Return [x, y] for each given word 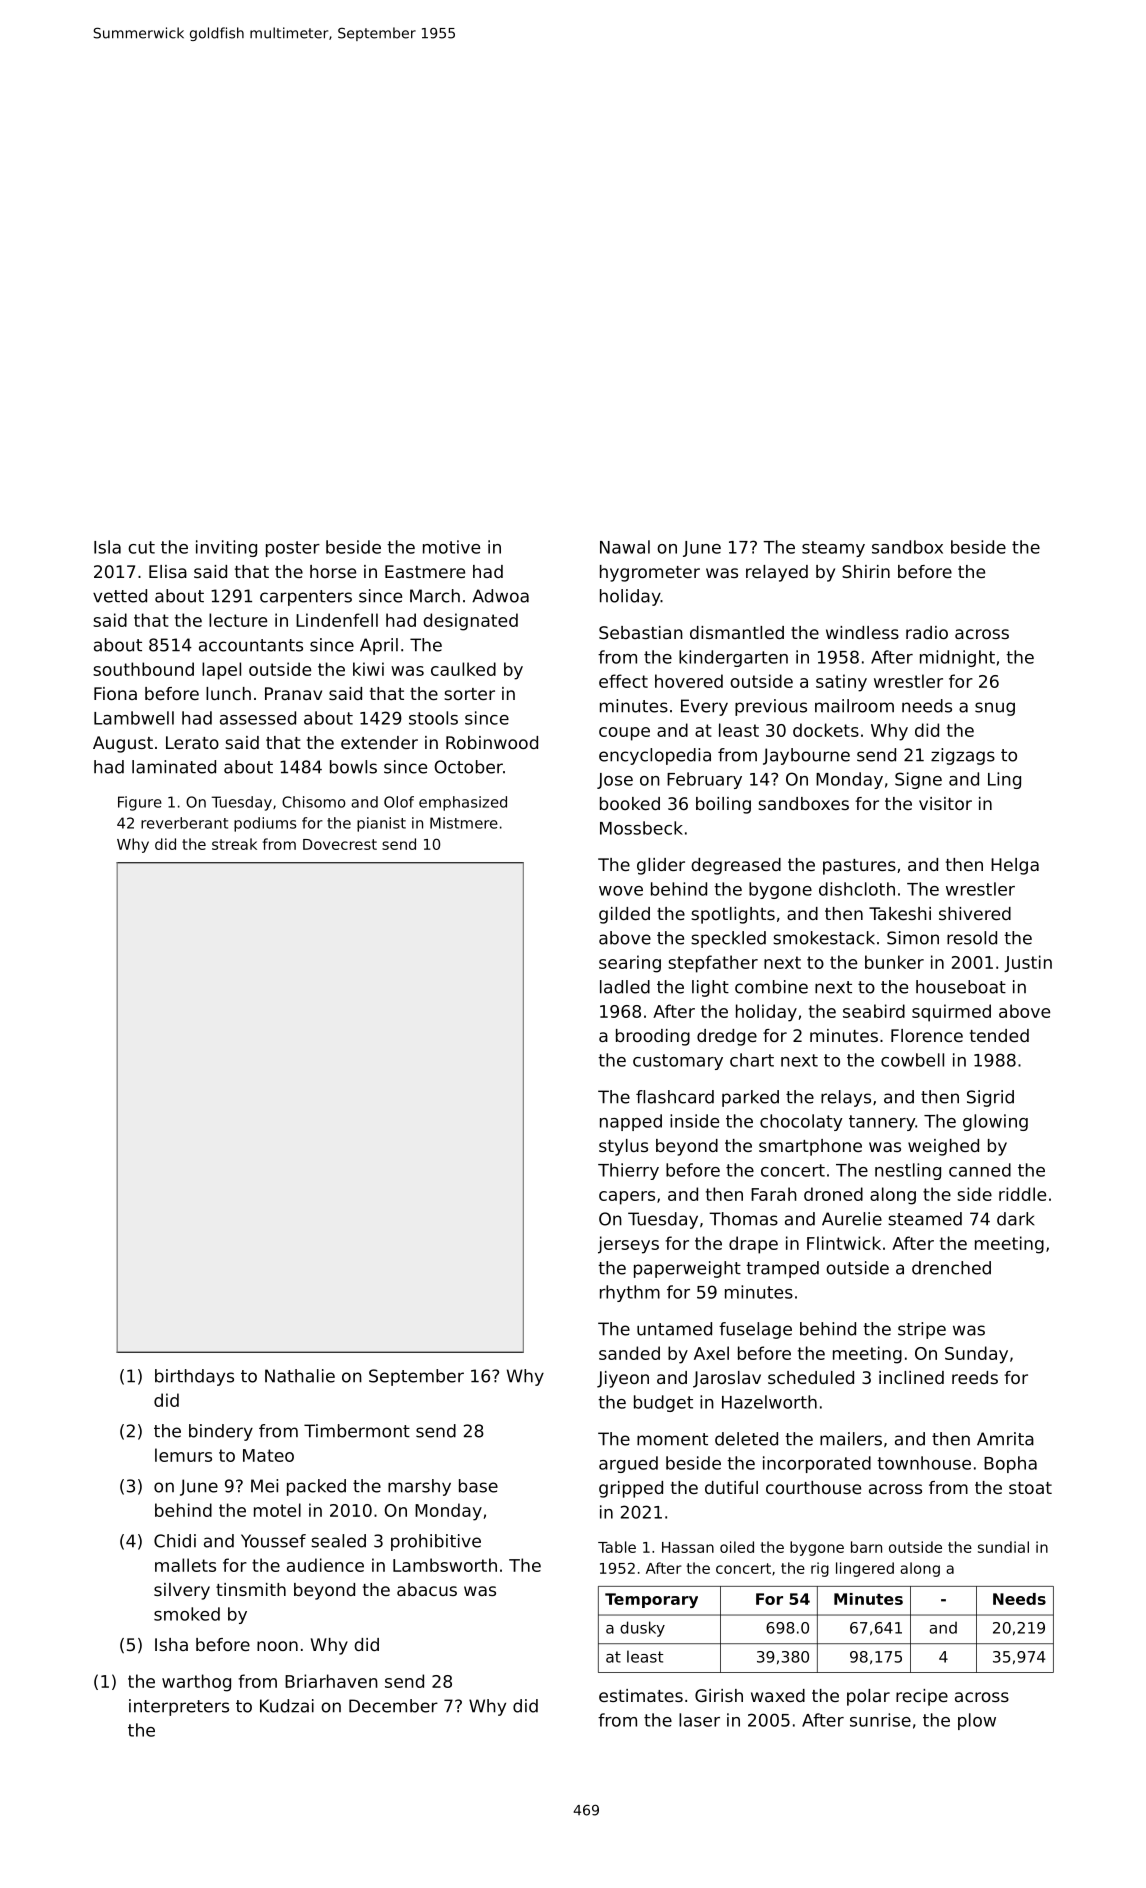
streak [234, 844]
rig [820, 1569]
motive [451, 547]
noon [277, 1646]
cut [141, 547]
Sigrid [990, 1098]
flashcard [675, 1097]
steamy [833, 549]
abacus [427, 1589]
